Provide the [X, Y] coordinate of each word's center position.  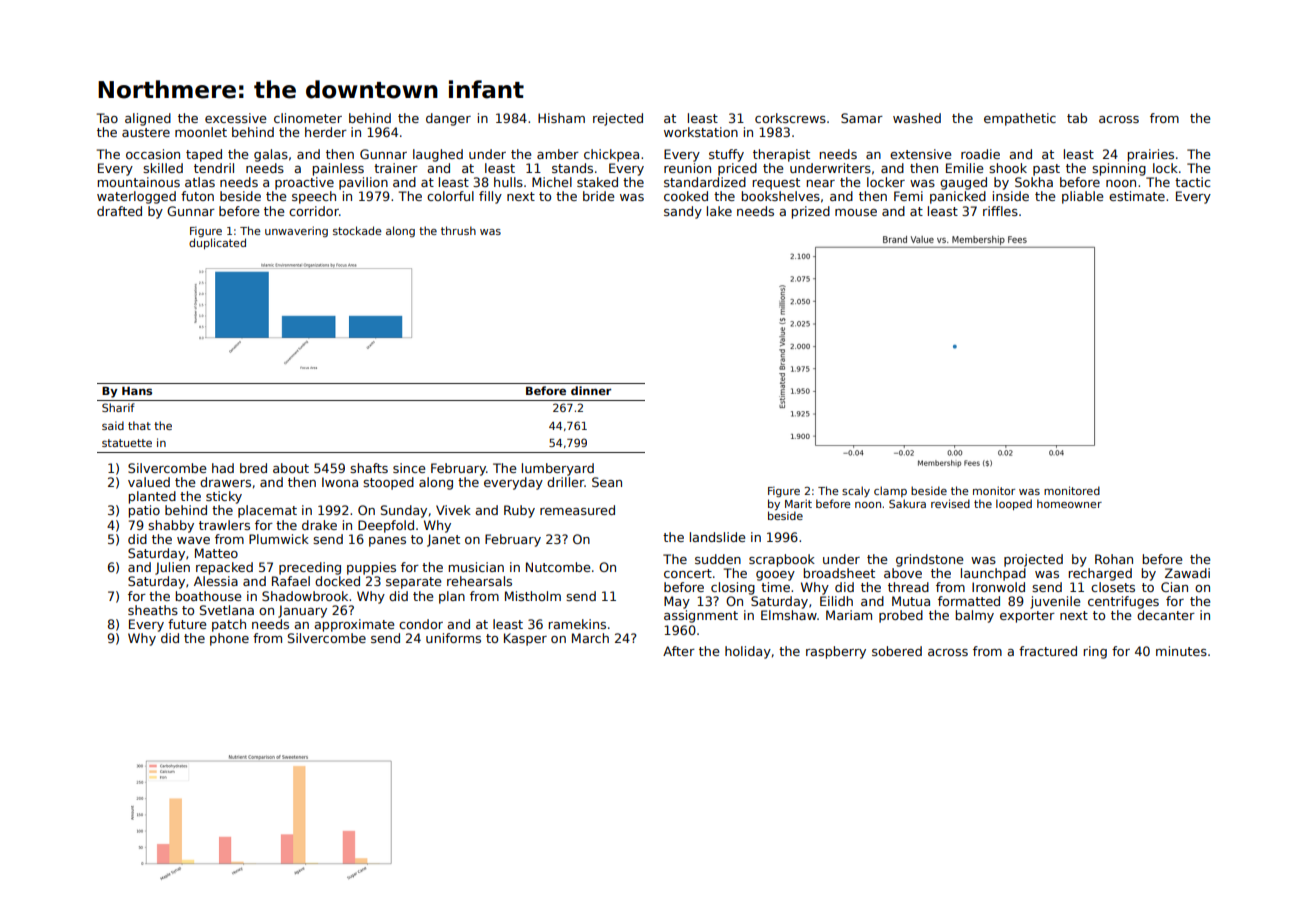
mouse [856, 212]
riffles [1000, 211]
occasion [153, 154]
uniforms [453, 638]
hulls [508, 182]
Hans [137, 391]
